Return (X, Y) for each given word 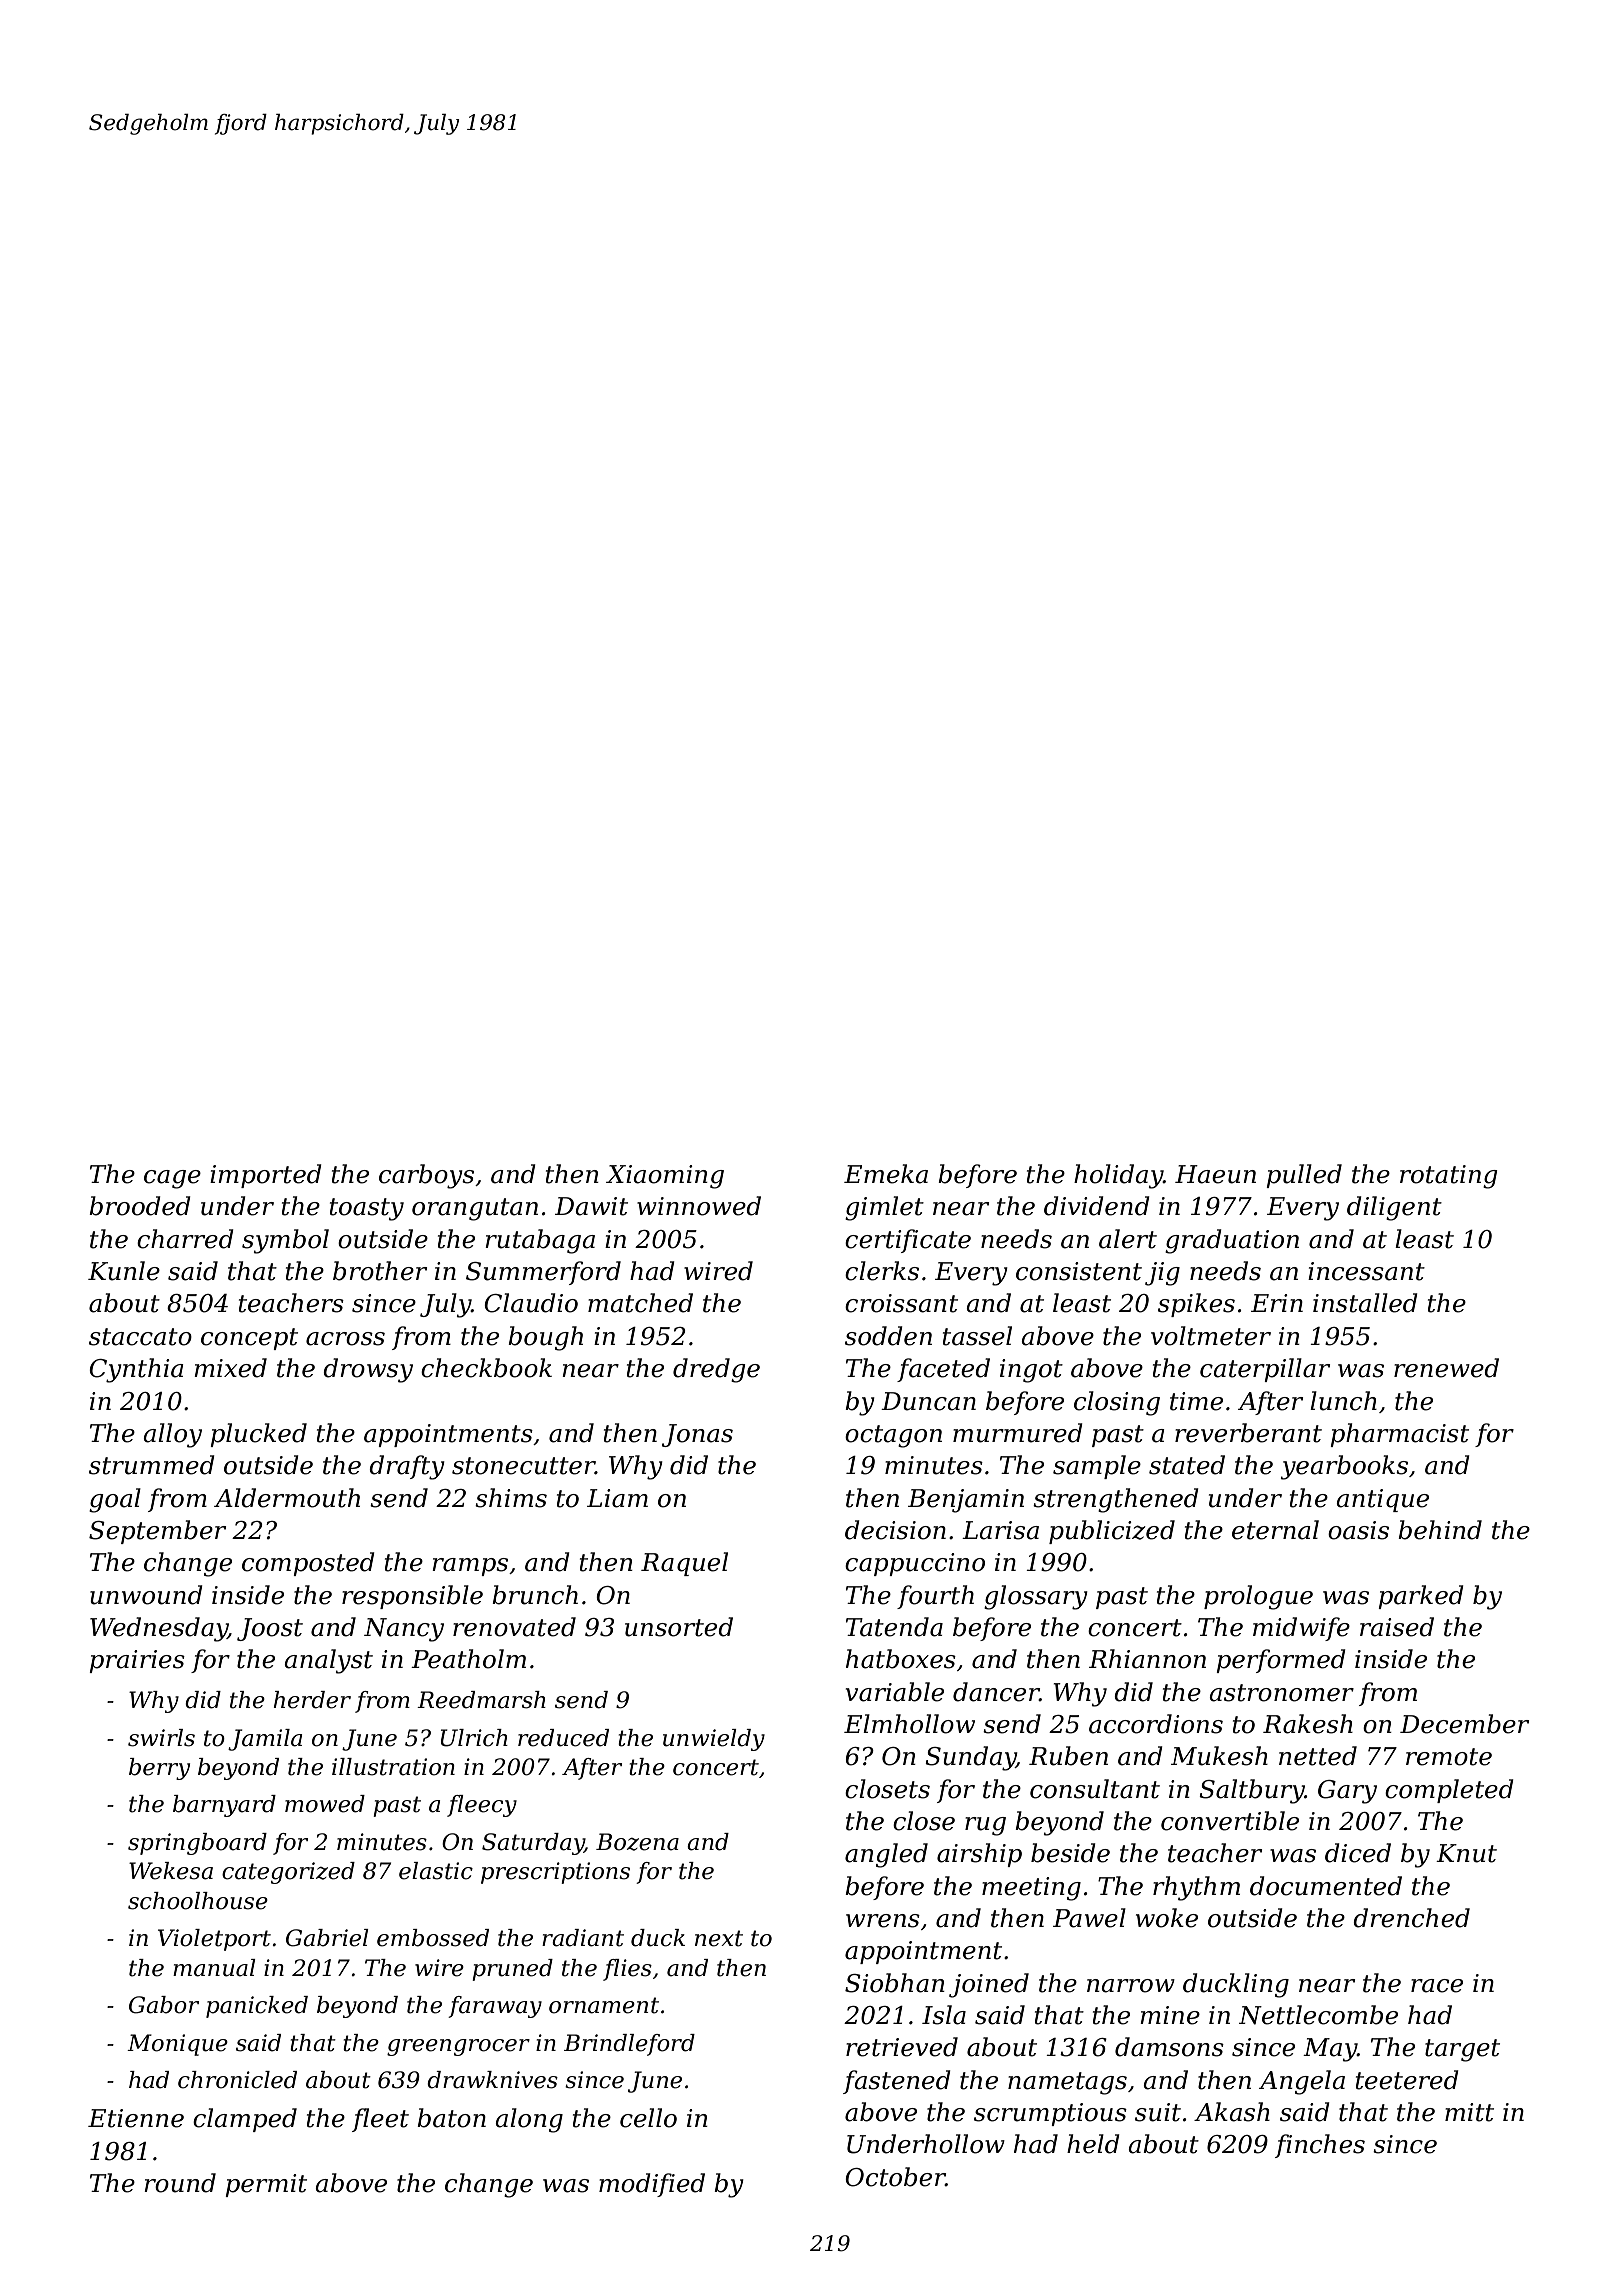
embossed (433, 1938)
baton (451, 2118)
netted (1318, 1756)
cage (172, 1179)
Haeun (1215, 1174)
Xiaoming (665, 1177)
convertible (1230, 1821)
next (719, 1938)
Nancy (404, 1630)
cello (648, 2118)
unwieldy (714, 1740)
